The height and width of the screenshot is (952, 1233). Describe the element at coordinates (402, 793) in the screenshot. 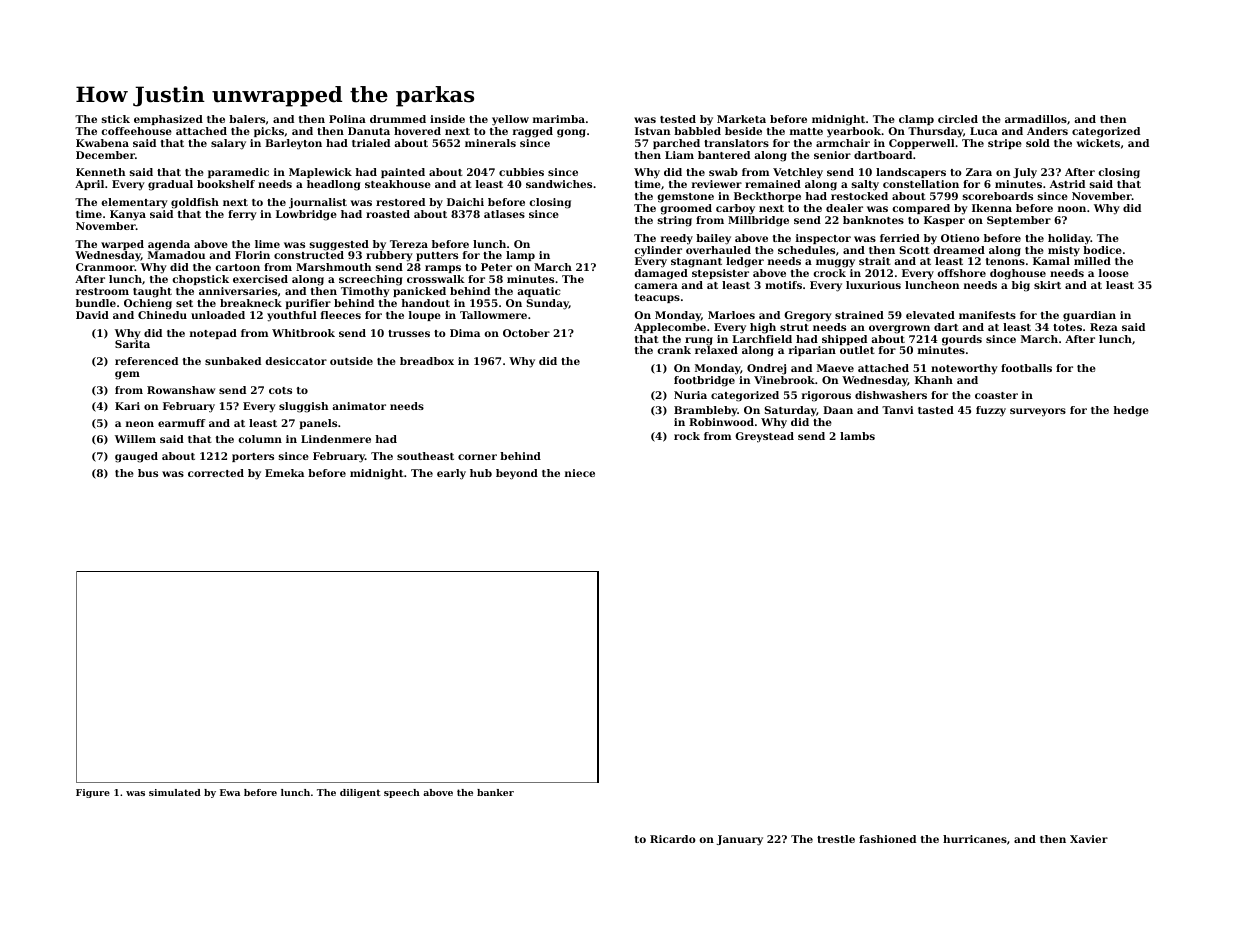

I see `speech` at that location.
